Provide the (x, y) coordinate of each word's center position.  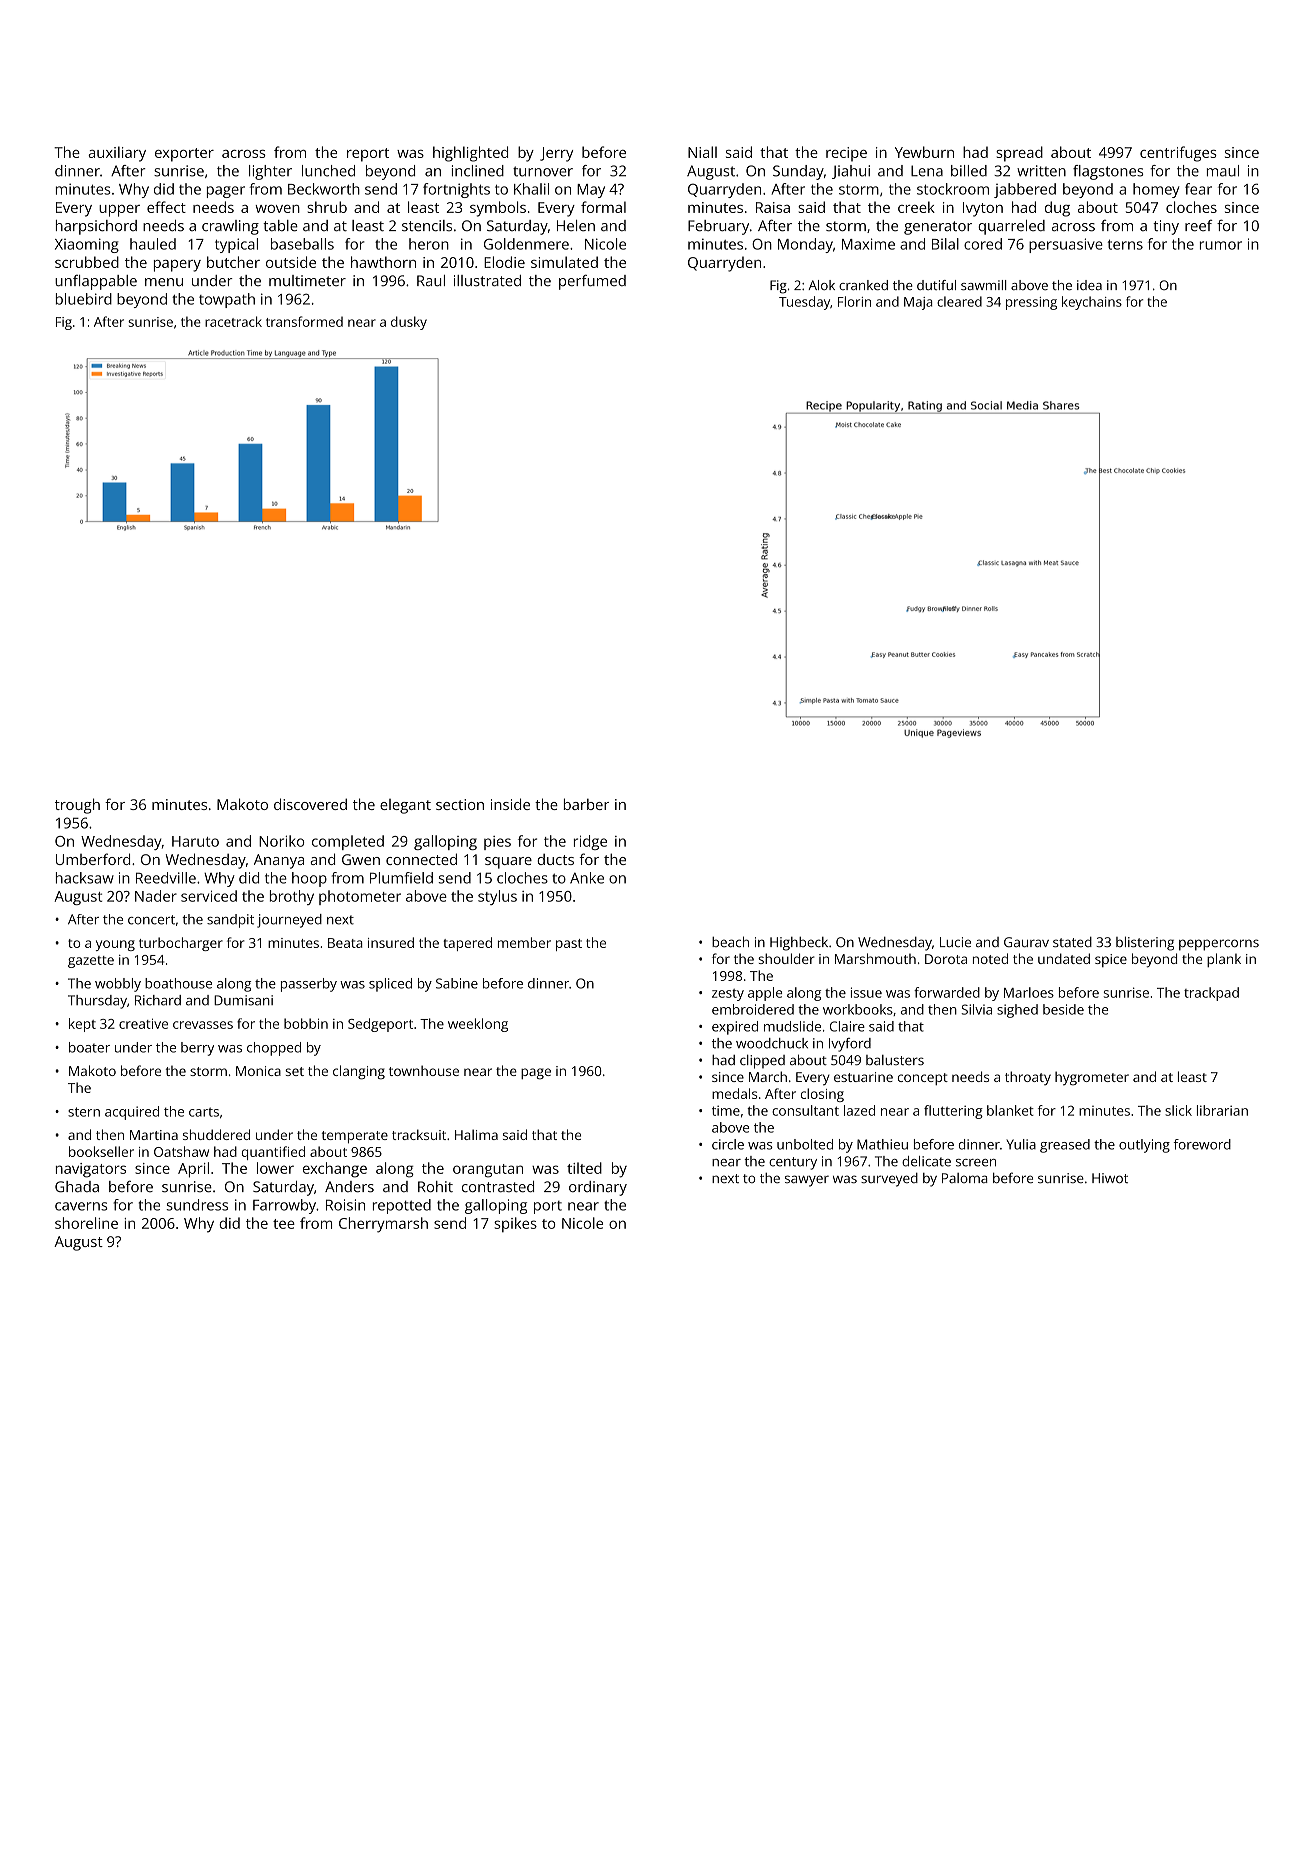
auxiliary (117, 154)
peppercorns (1219, 945)
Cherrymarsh (383, 1225)
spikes (515, 1224)
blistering (1145, 943)
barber (586, 804)
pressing (1031, 303)
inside (510, 804)
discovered (310, 804)
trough (77, 806)
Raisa (773, 207)
